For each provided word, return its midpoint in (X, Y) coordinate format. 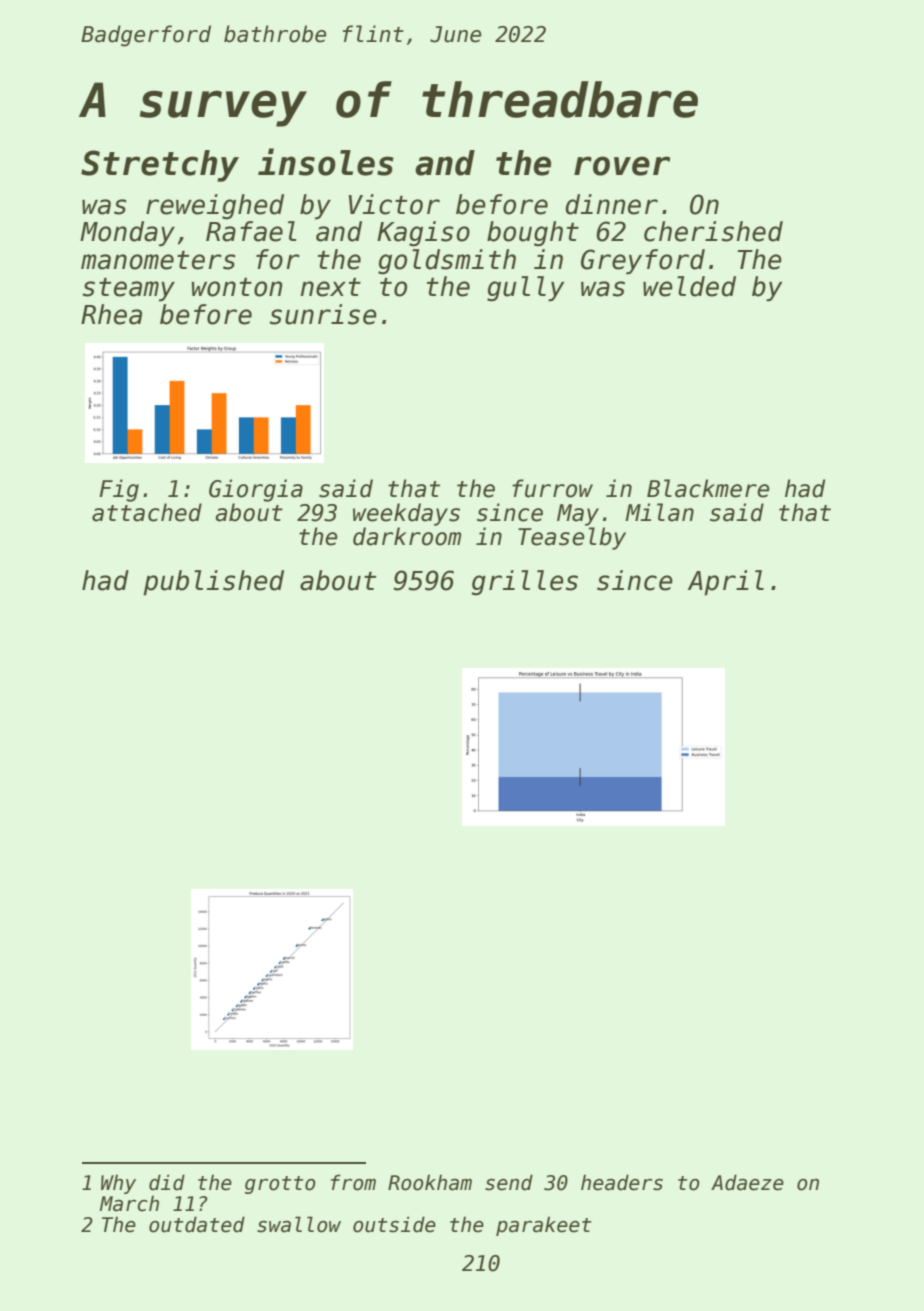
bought (533, 234)
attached (147, 512)
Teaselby (572, 538)
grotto (280, 1185)
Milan (659, 512)
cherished (713, 231)
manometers (158, 260)
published (213, 583)
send (509, 1182)
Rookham (430, 1182)
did (167, 1182)
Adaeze (747, 1182)
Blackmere (708, 488)
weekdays (406, 514)
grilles (525, 582)
